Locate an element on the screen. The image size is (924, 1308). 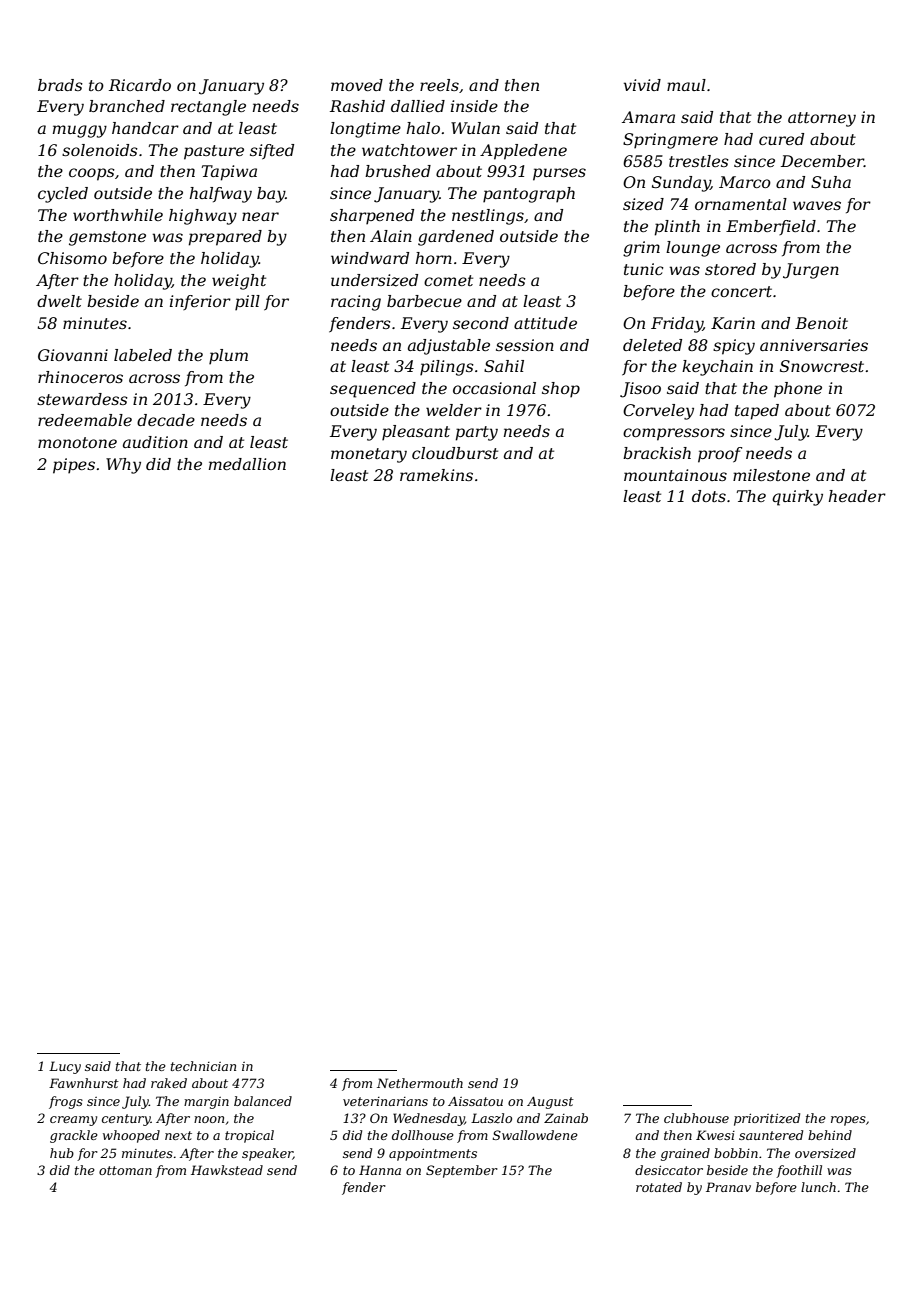
longtime is located at coordinates (365, 130).
